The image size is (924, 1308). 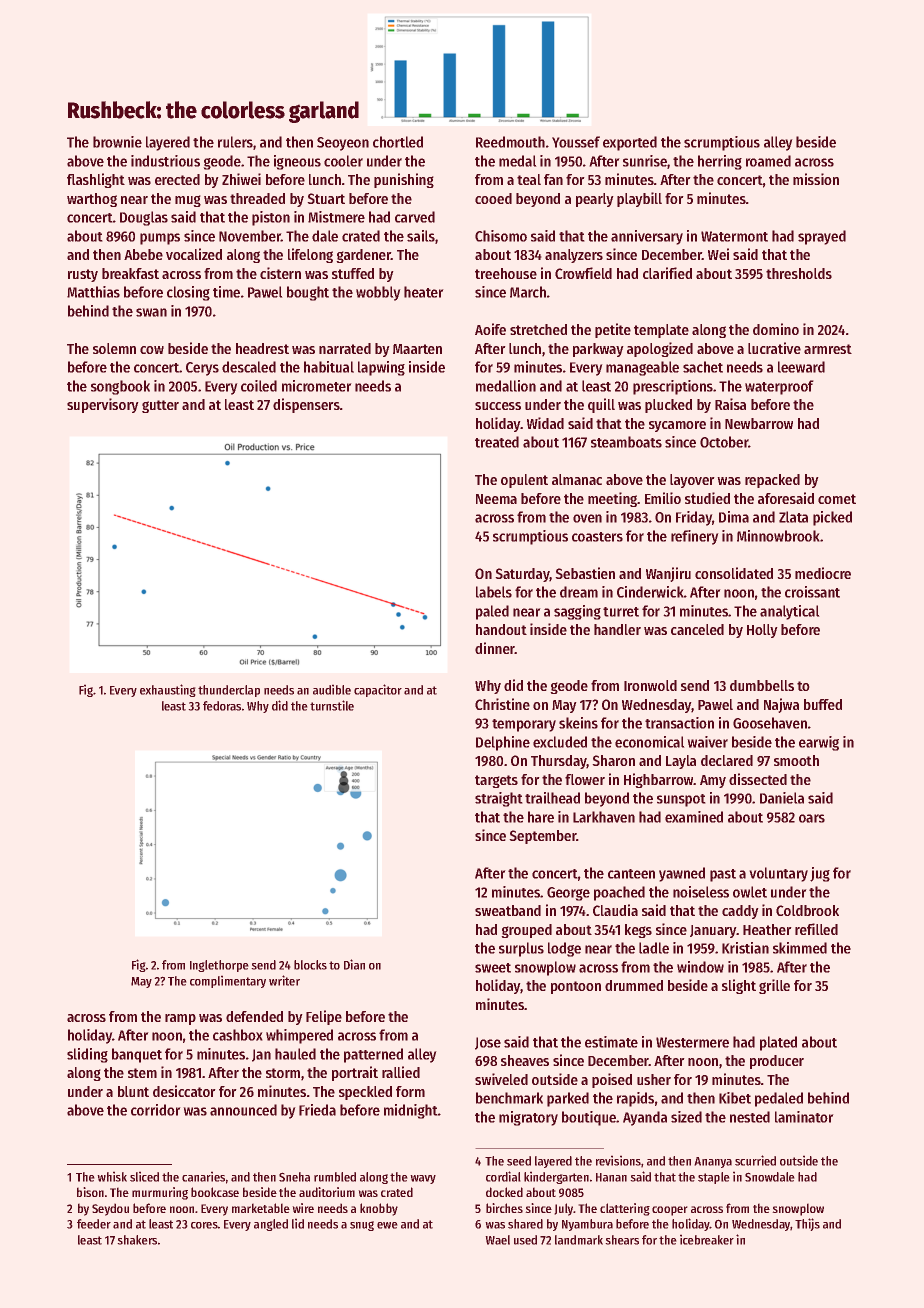 What do you see at coordinates (816, 179) in the screenshot?
I see `mission` at bounding box center [816, 179].
